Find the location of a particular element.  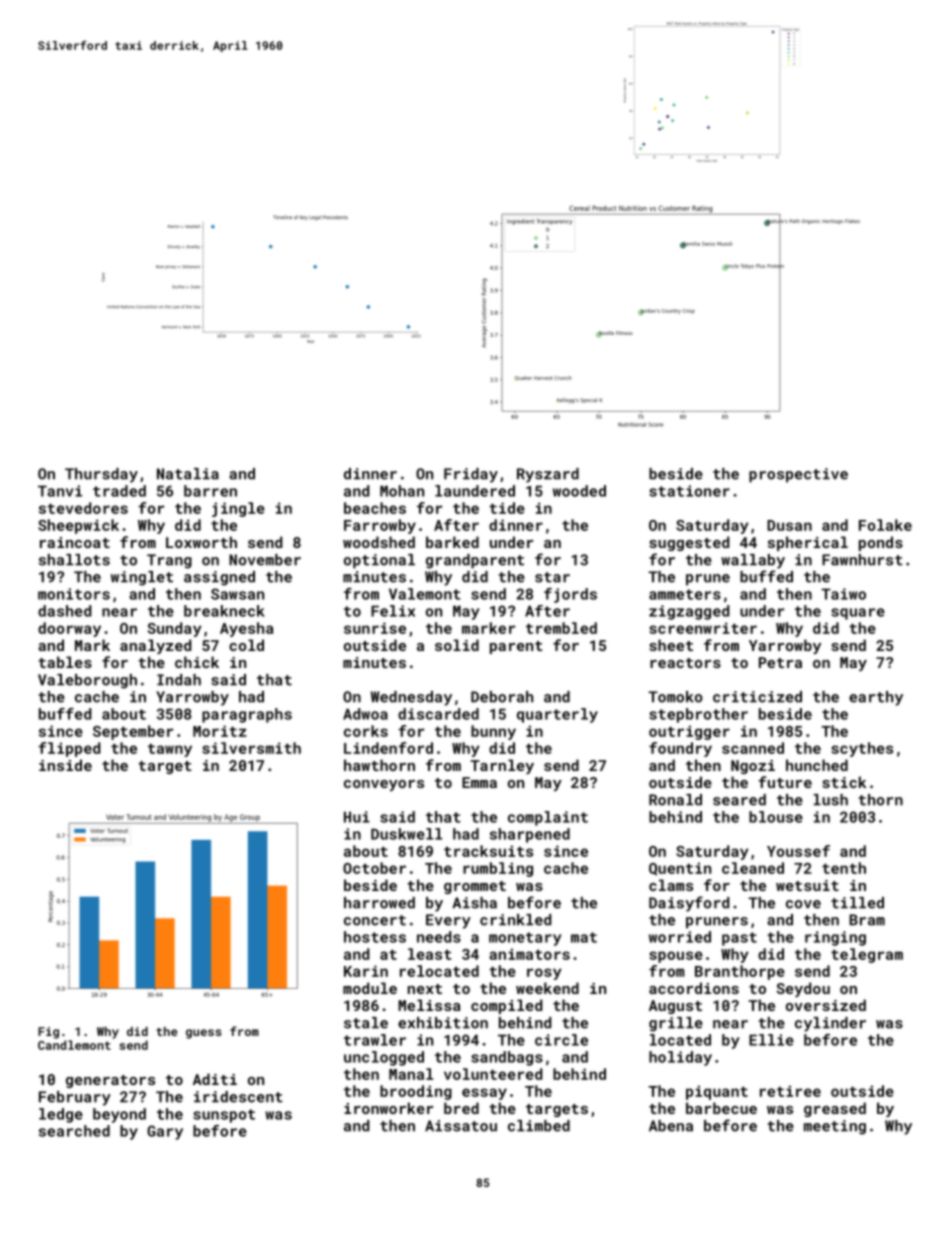

Ryszard is located at coordinates (548, 475).
